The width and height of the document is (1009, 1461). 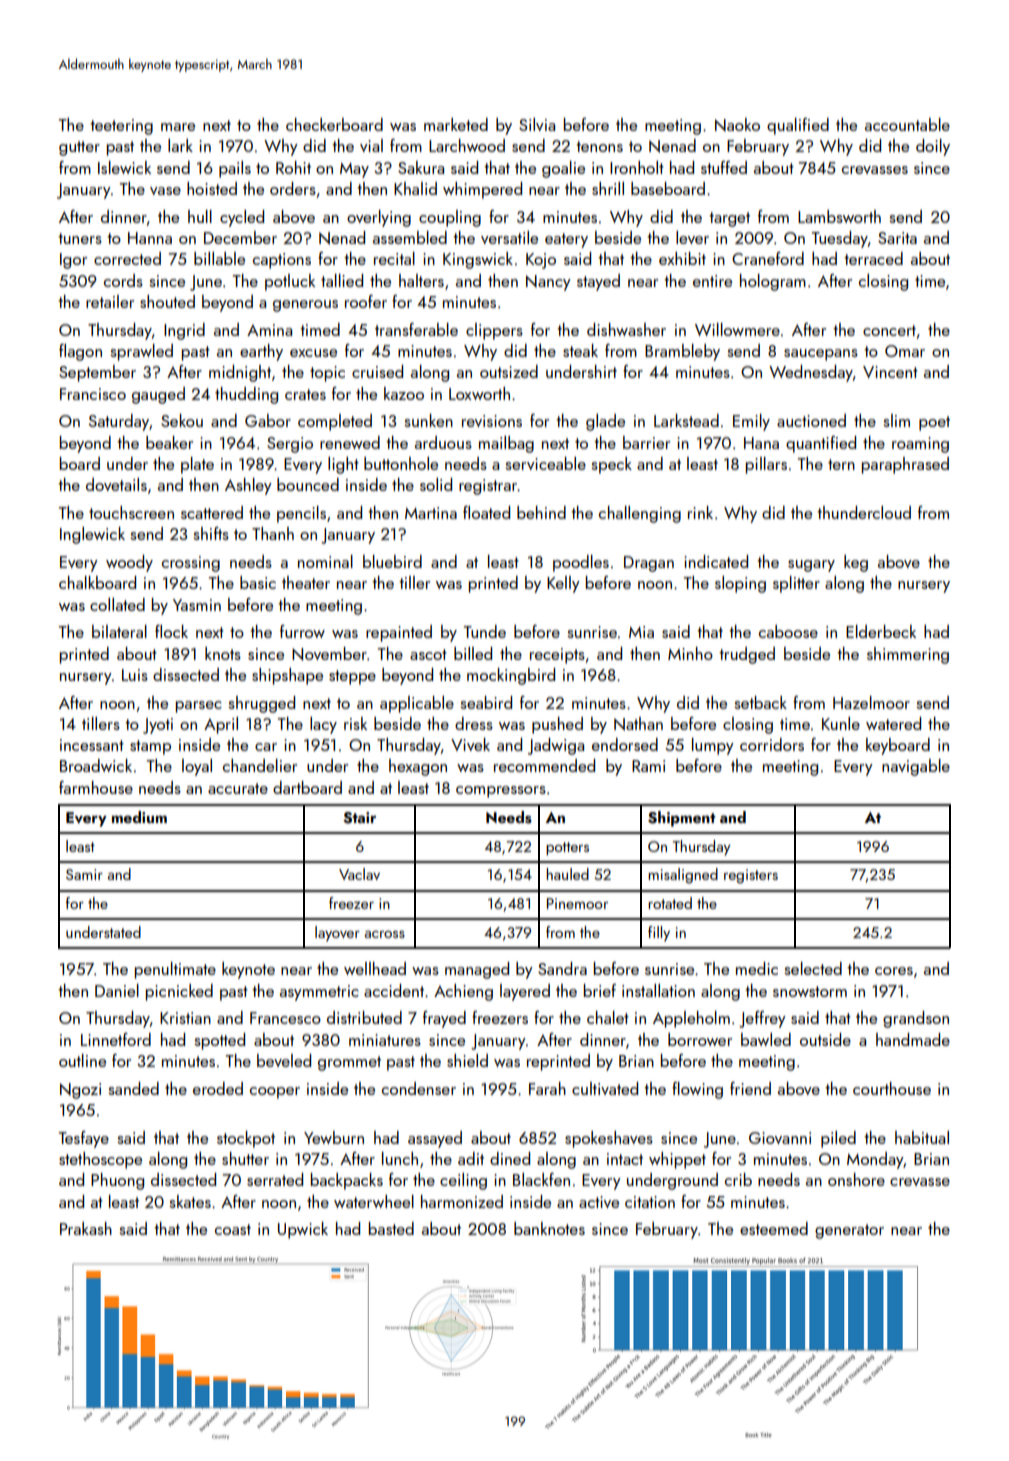 I want to click on Tesfaye, so click(x=84, y=1139).
